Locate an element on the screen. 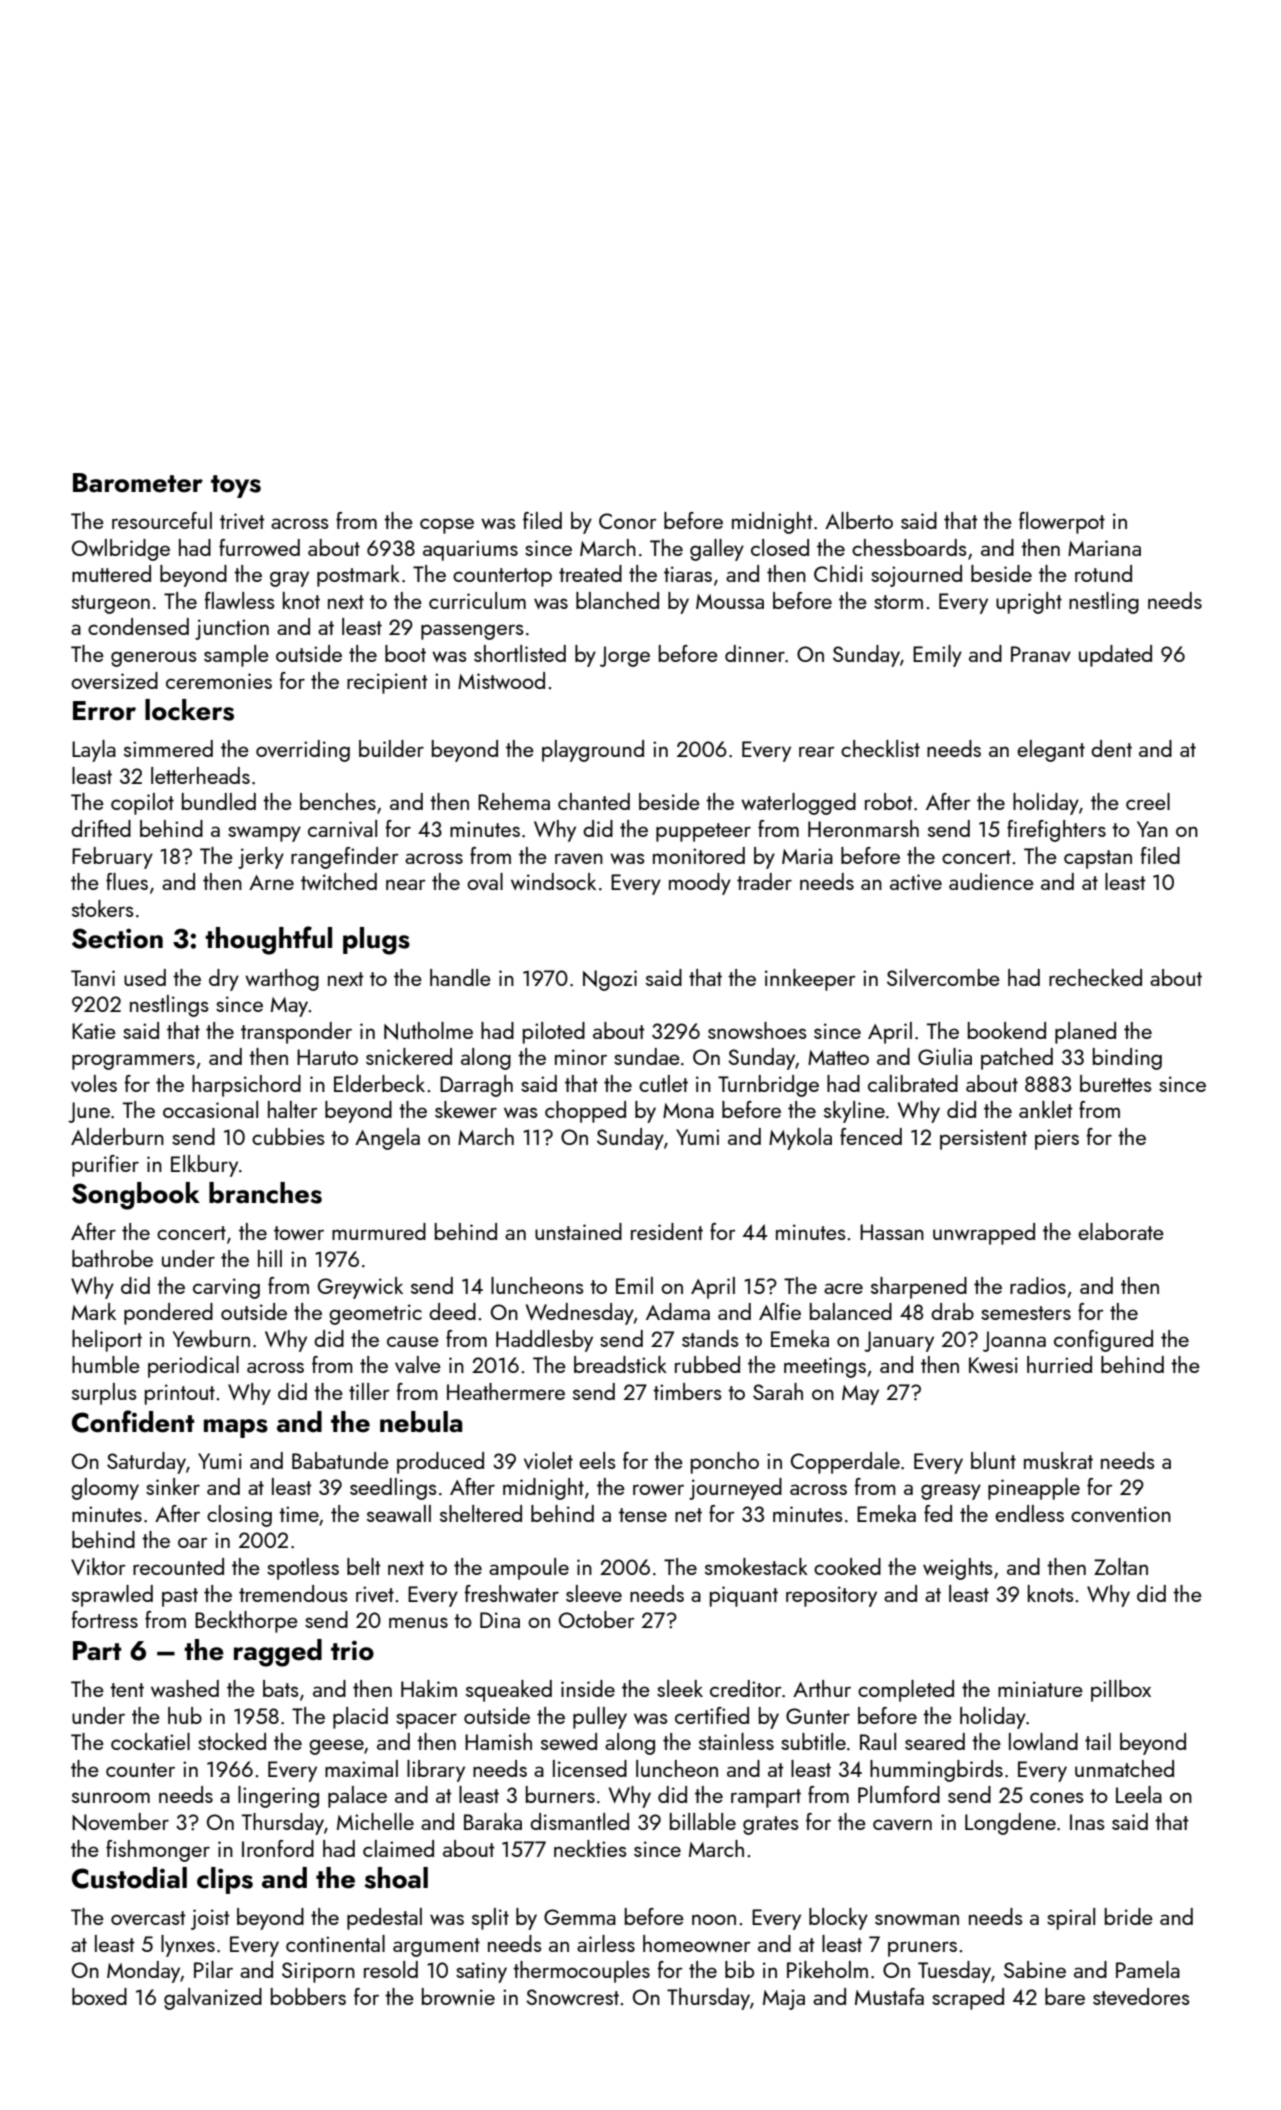 This screenshot has width=1281, height=2110. Barometer is located at coordinates (138, 483).
